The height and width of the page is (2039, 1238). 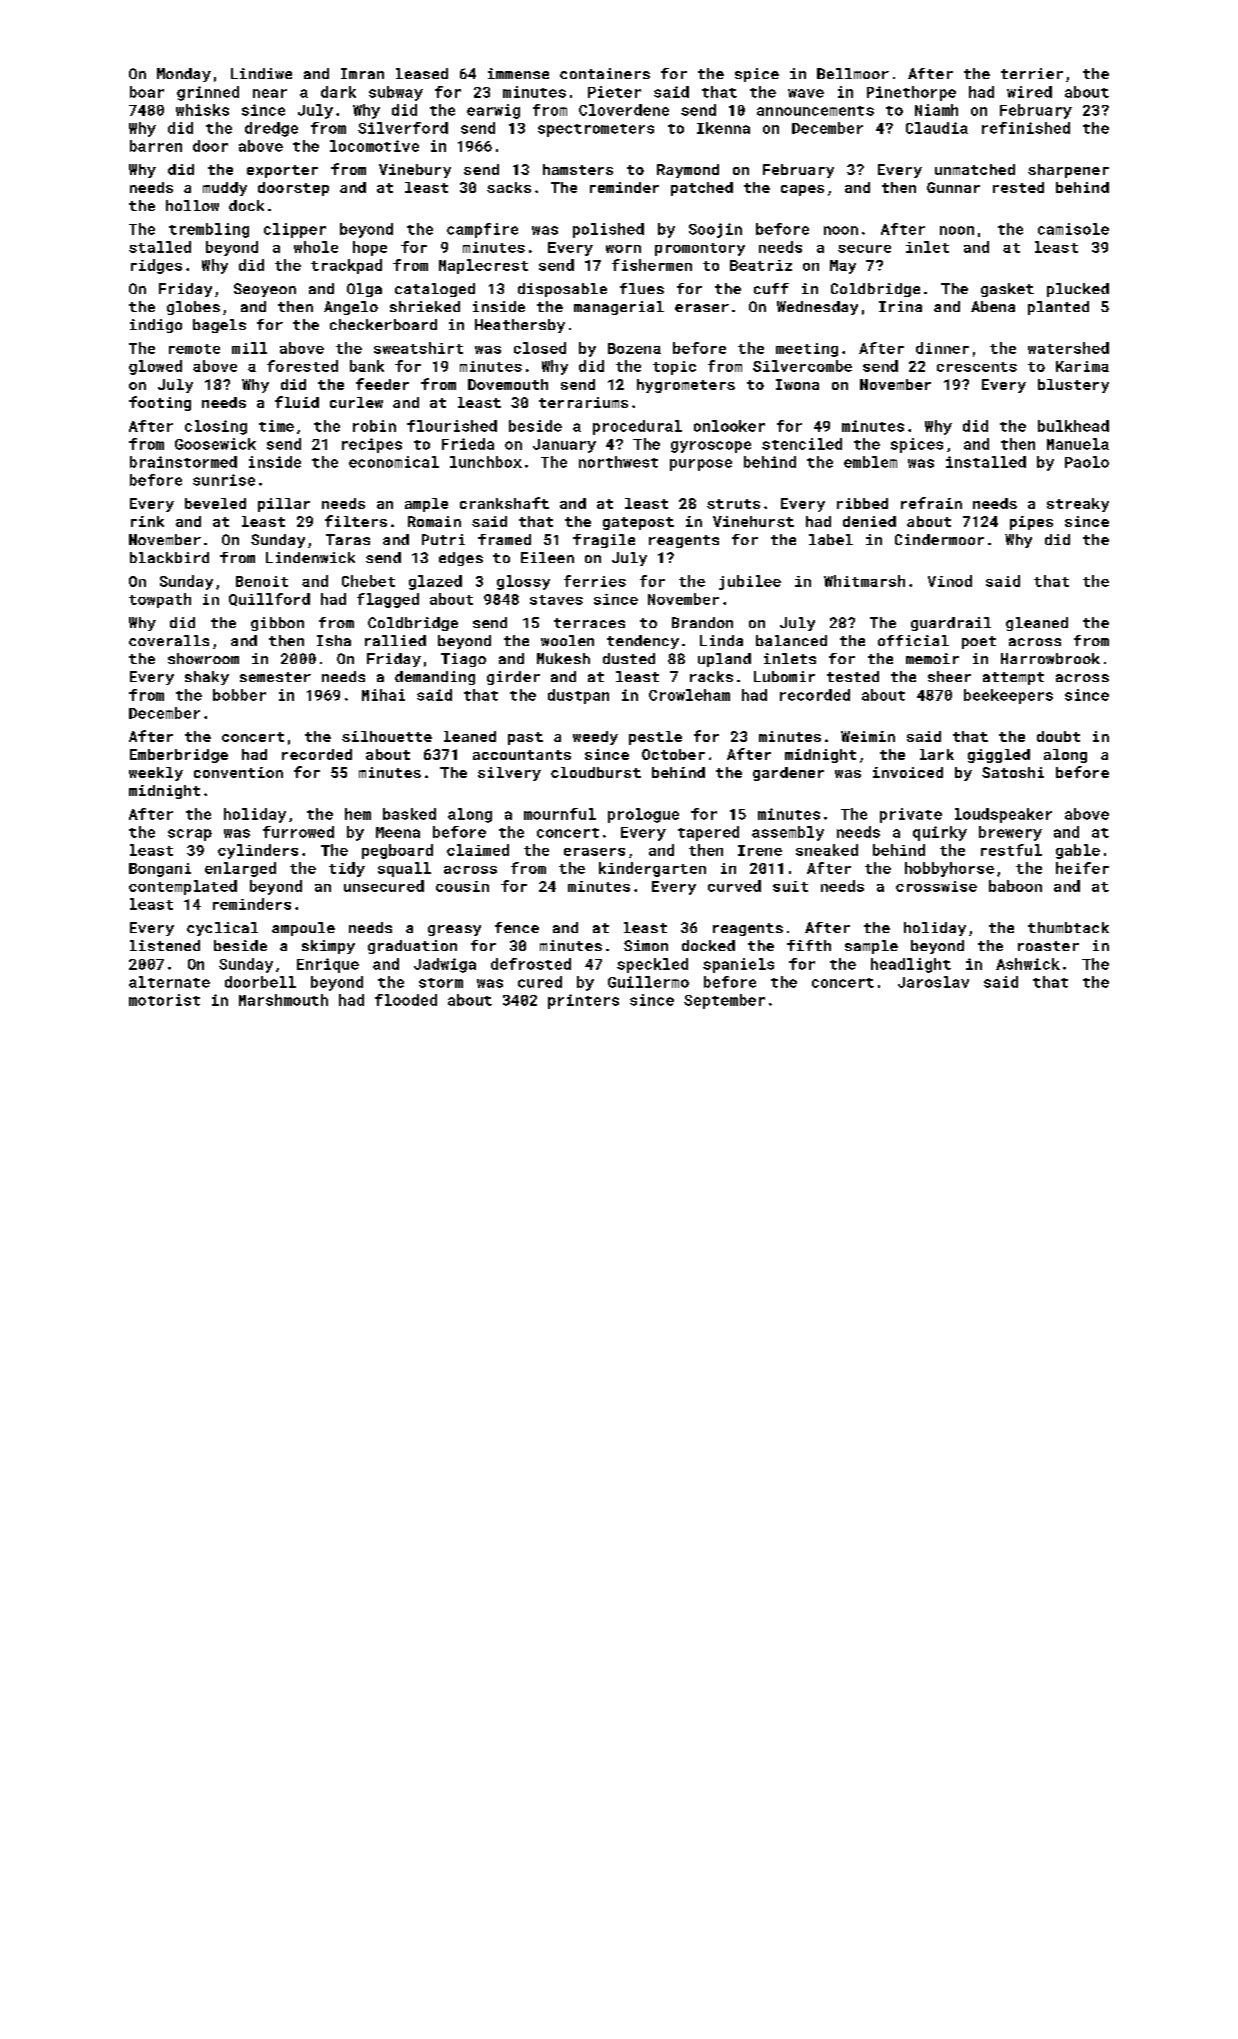 What do you see at coordinates (900, 306) in the page?
I see `Irina` at bounding box center [900, 306].
